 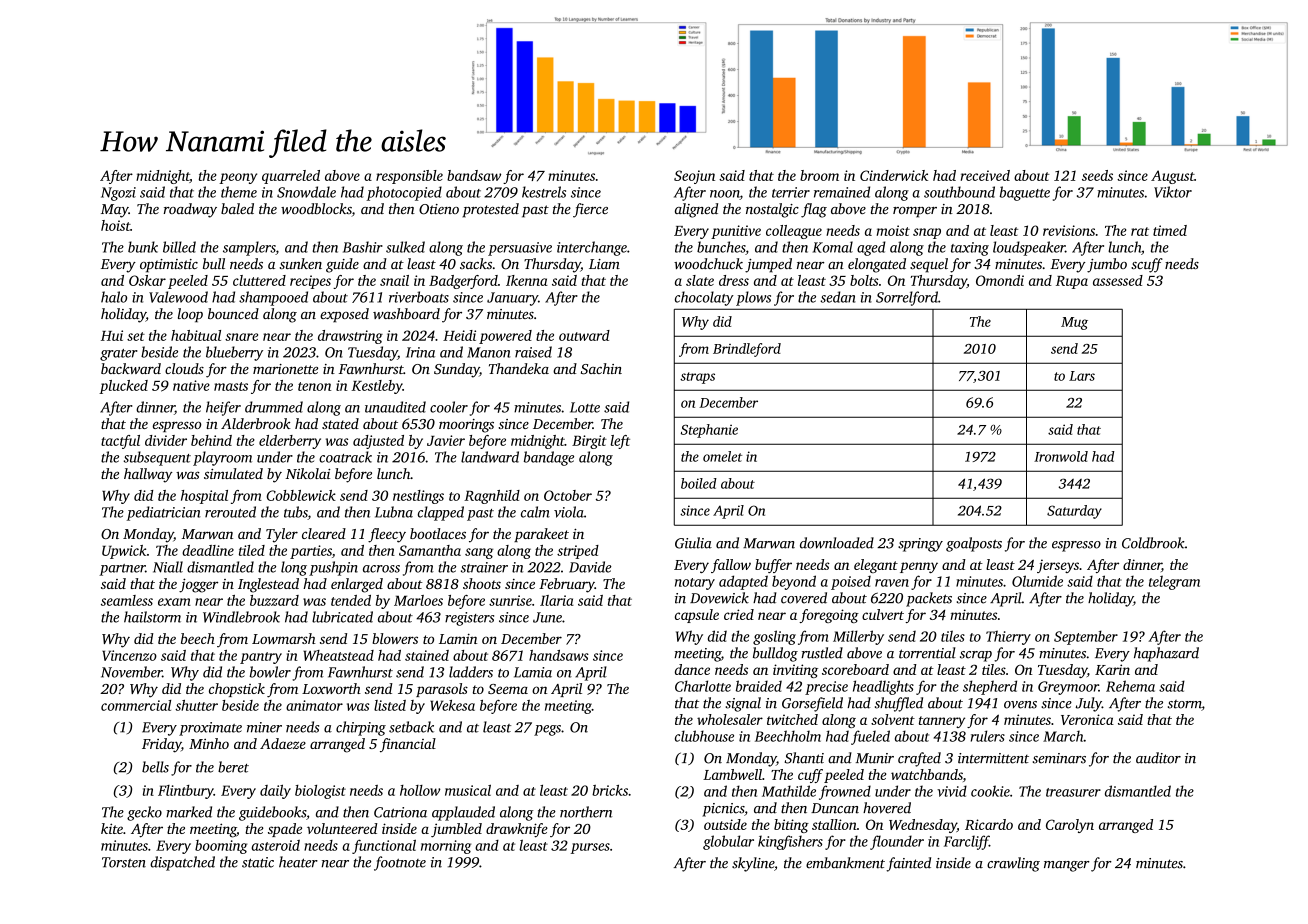 What do you see at coordinates (1067, 866) in the screenshot?
I see `manger` at bounding box center [1067, 866].
